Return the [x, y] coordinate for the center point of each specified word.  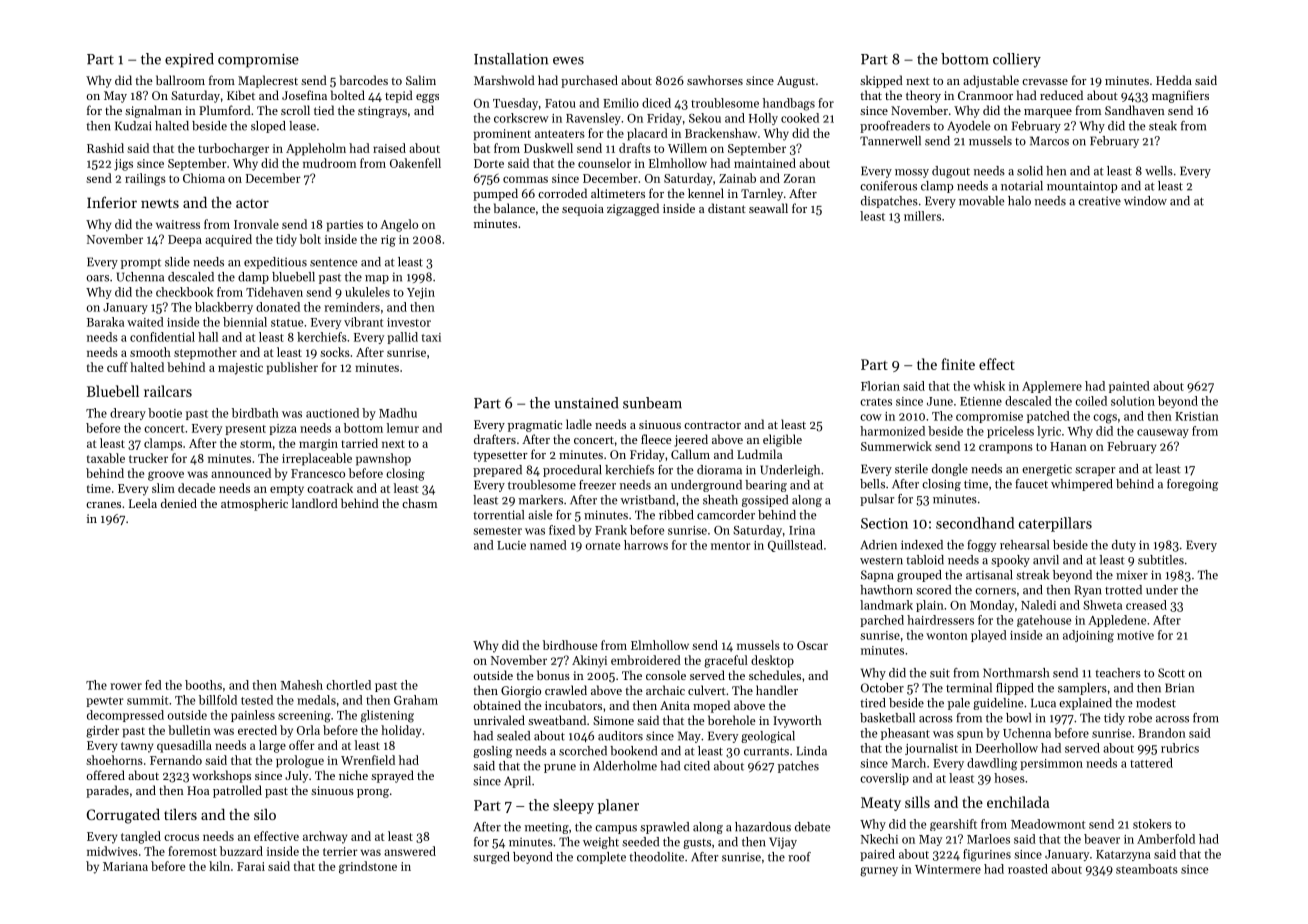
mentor [731, 546]
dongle [950, 470]
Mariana [125, 866]
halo [1019, 201]
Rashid [105, 148]
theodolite [656, 857]
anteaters [560, 134]
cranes [103, 505]
